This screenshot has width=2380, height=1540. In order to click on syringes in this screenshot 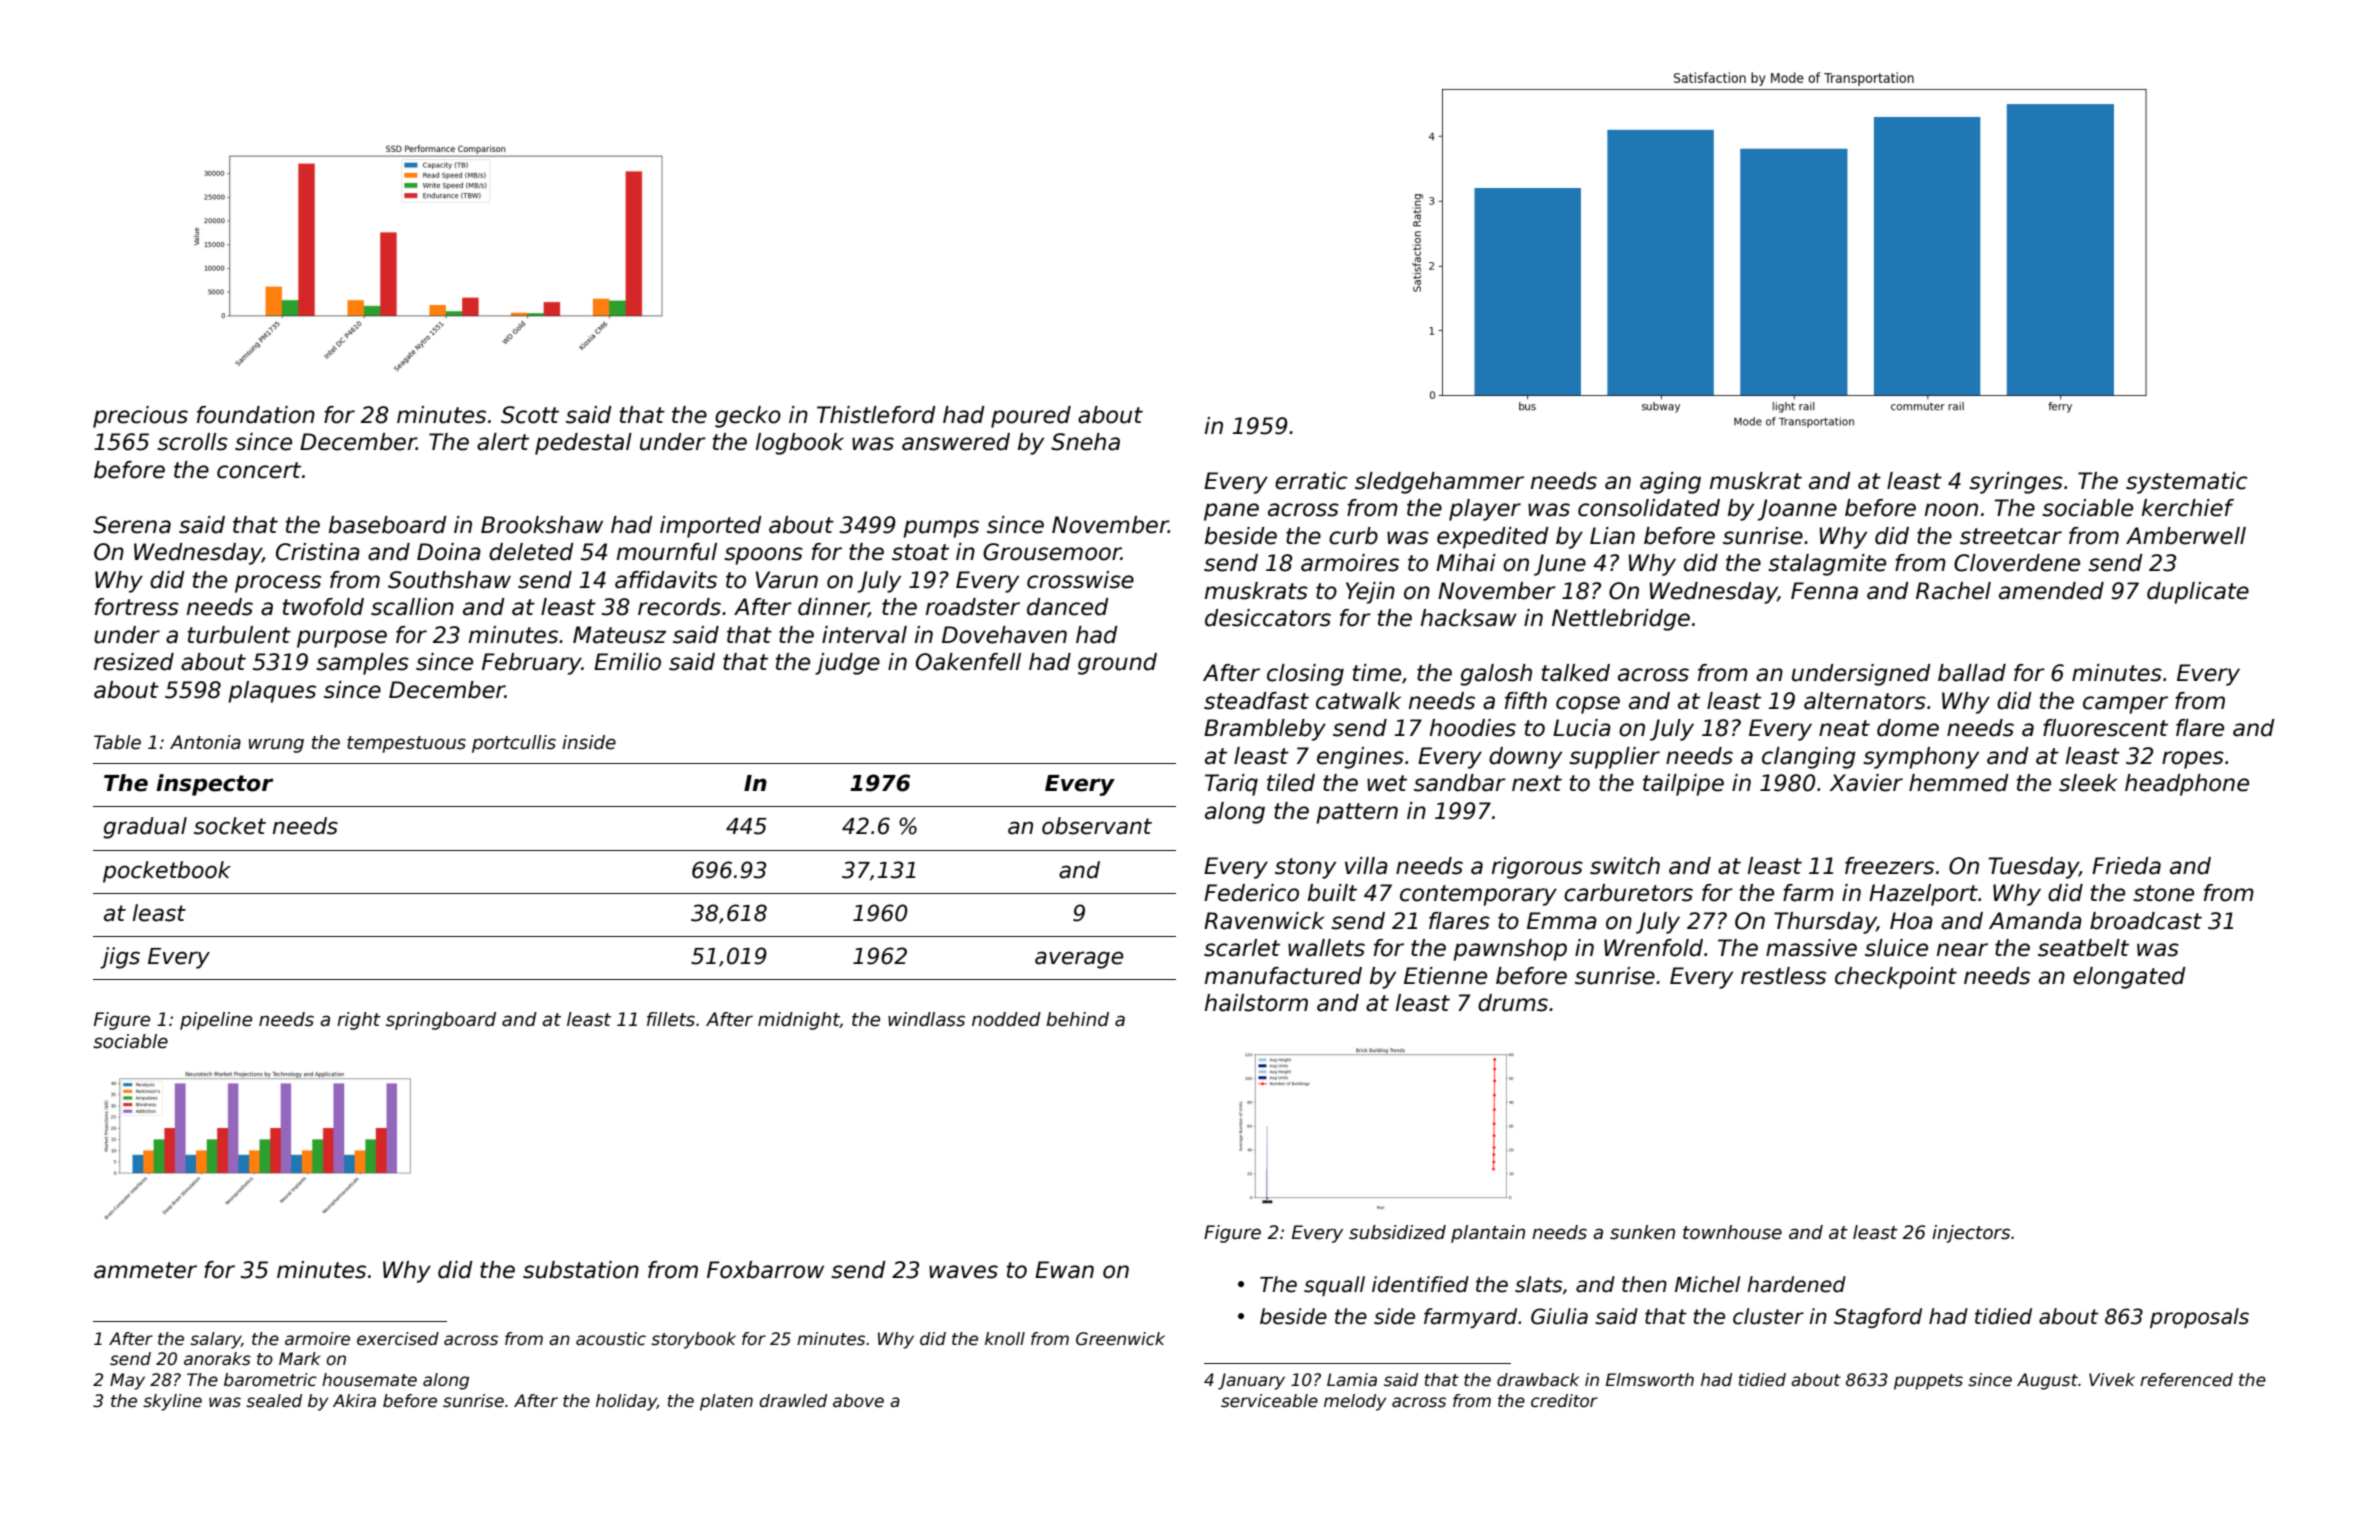, I will do `click(2016, 483)`.
